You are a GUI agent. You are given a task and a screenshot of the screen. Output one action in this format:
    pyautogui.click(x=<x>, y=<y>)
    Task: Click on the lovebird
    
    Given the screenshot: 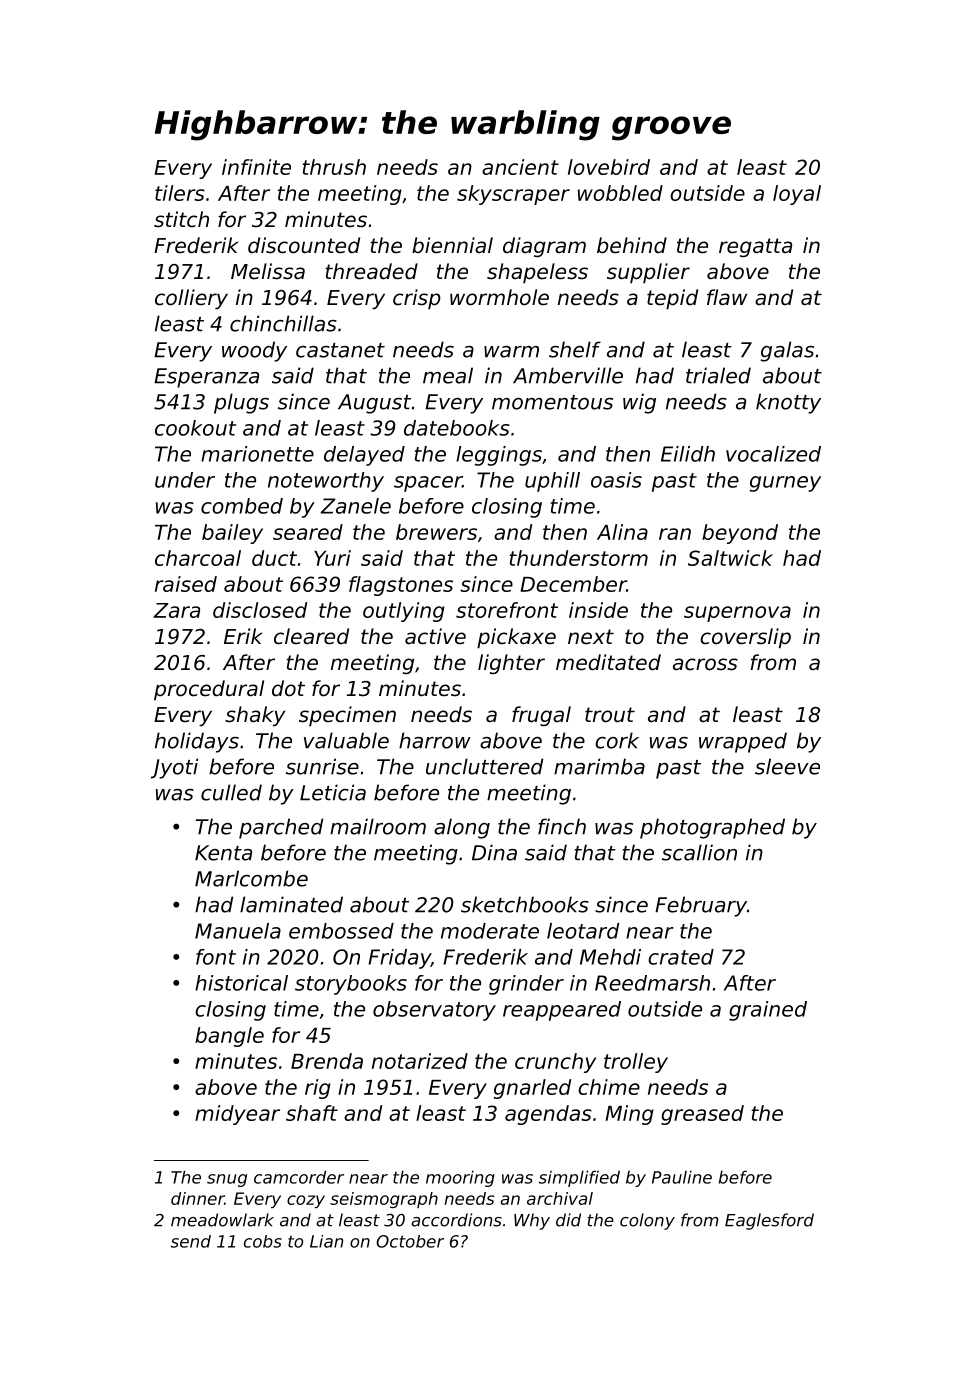 What is the action you would take?
    pyautogui.click(x=609, y=167)
